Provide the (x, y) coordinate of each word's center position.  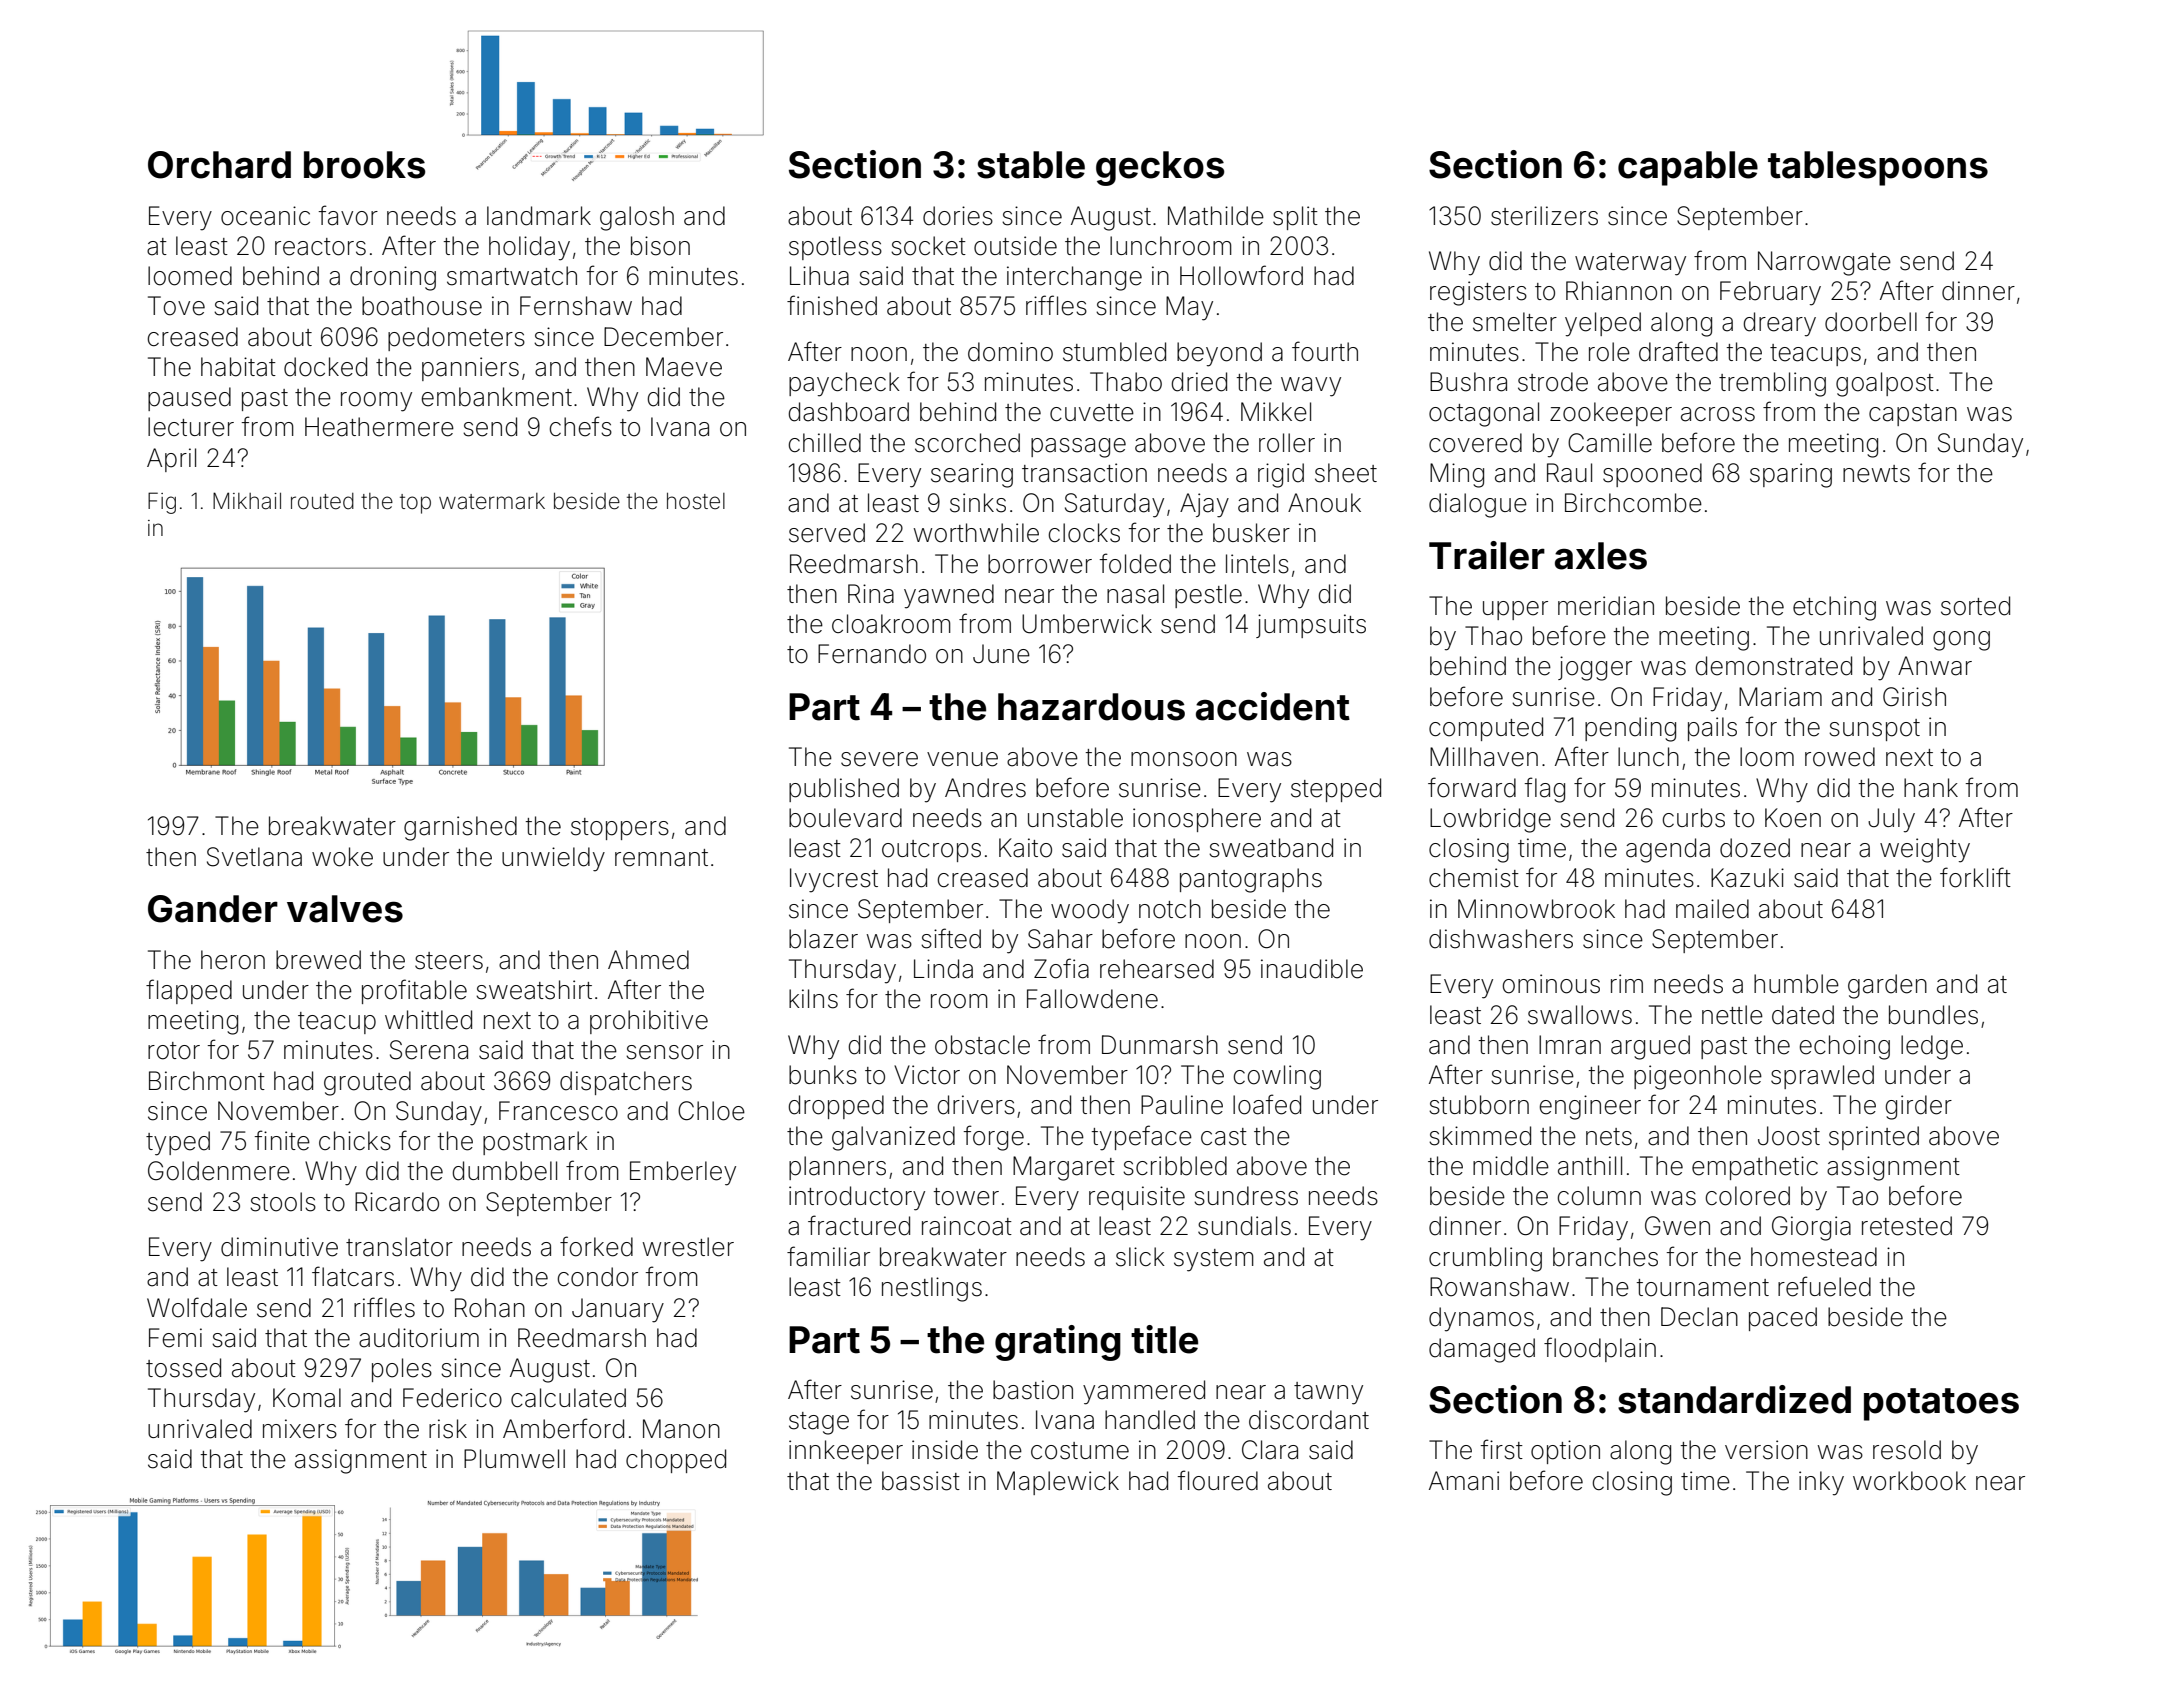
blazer (823, 939)
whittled (428, 1020)
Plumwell (514, 1459)
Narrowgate (1824, 263)
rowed (1840, 757)
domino (1010, 352)
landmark (539, 216)
